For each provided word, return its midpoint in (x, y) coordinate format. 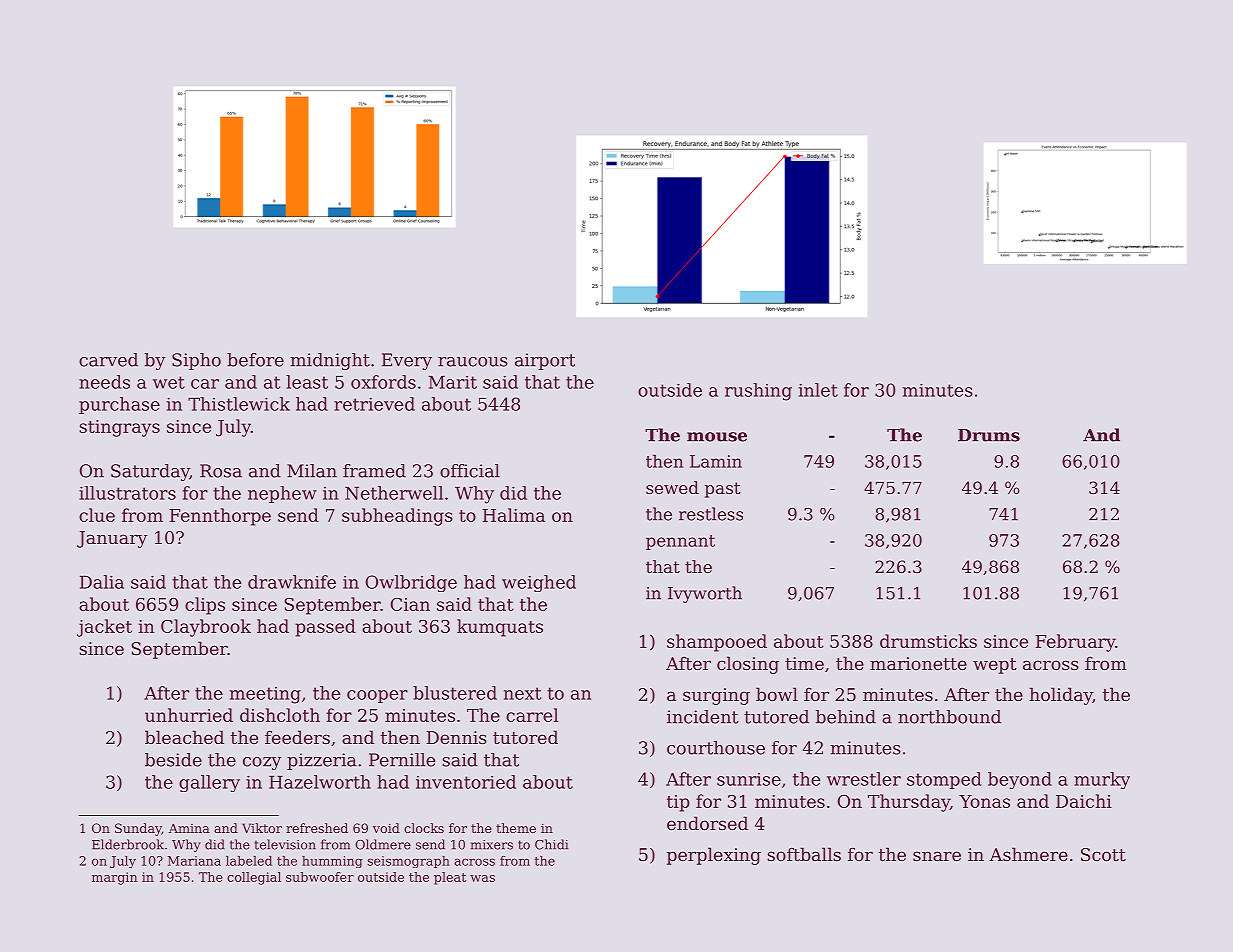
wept (995, 666)
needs (104, 382)
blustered (455, 693)
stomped (944, 780)
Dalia (102, 582)
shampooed (717, 643)
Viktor (262, 828)
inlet (818, 390)
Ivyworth (705, 594)
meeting (265, 695)
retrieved (374, 404)
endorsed (707, 823)
